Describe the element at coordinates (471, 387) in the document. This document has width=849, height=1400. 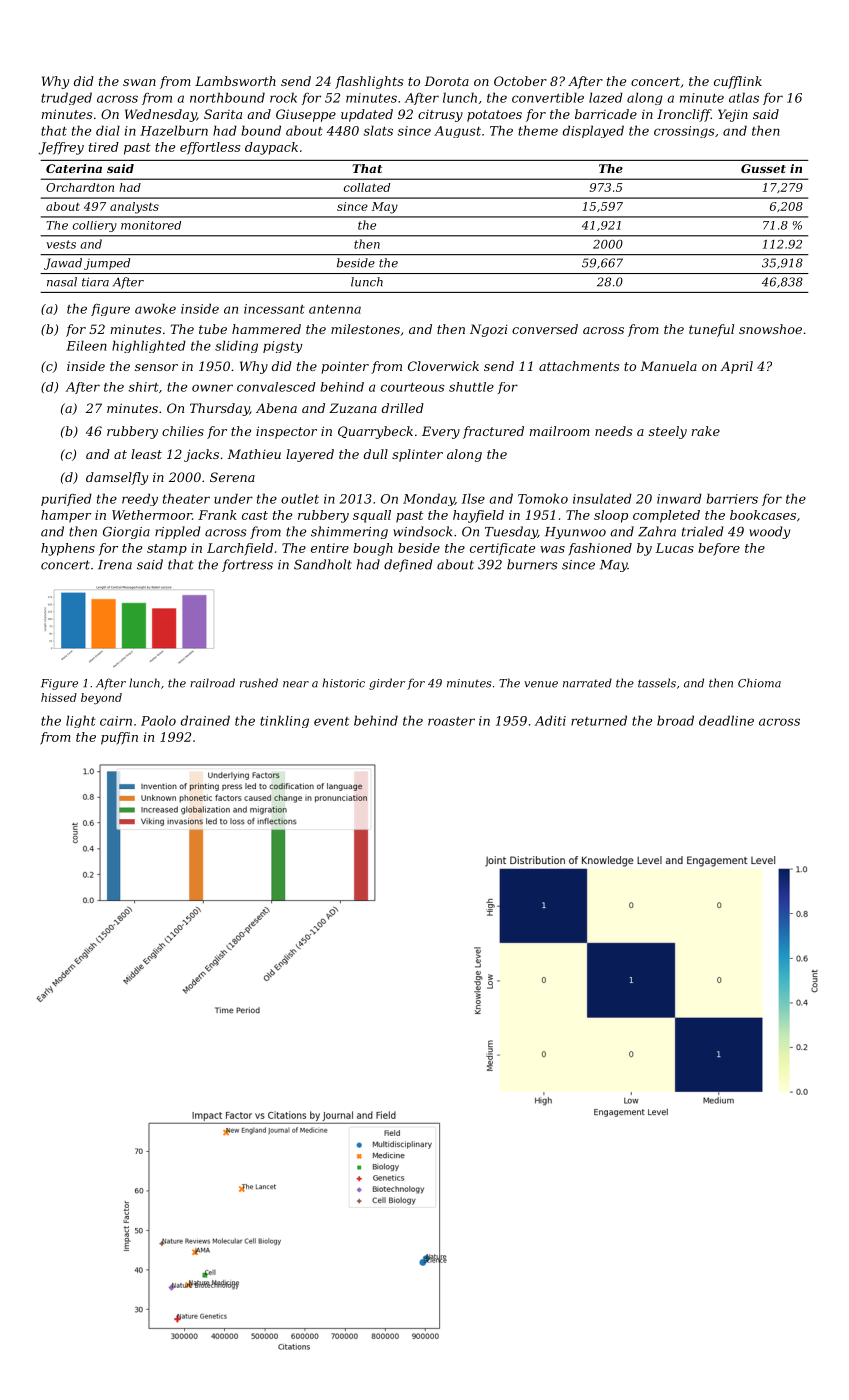
I see `shuttle` at that location.
